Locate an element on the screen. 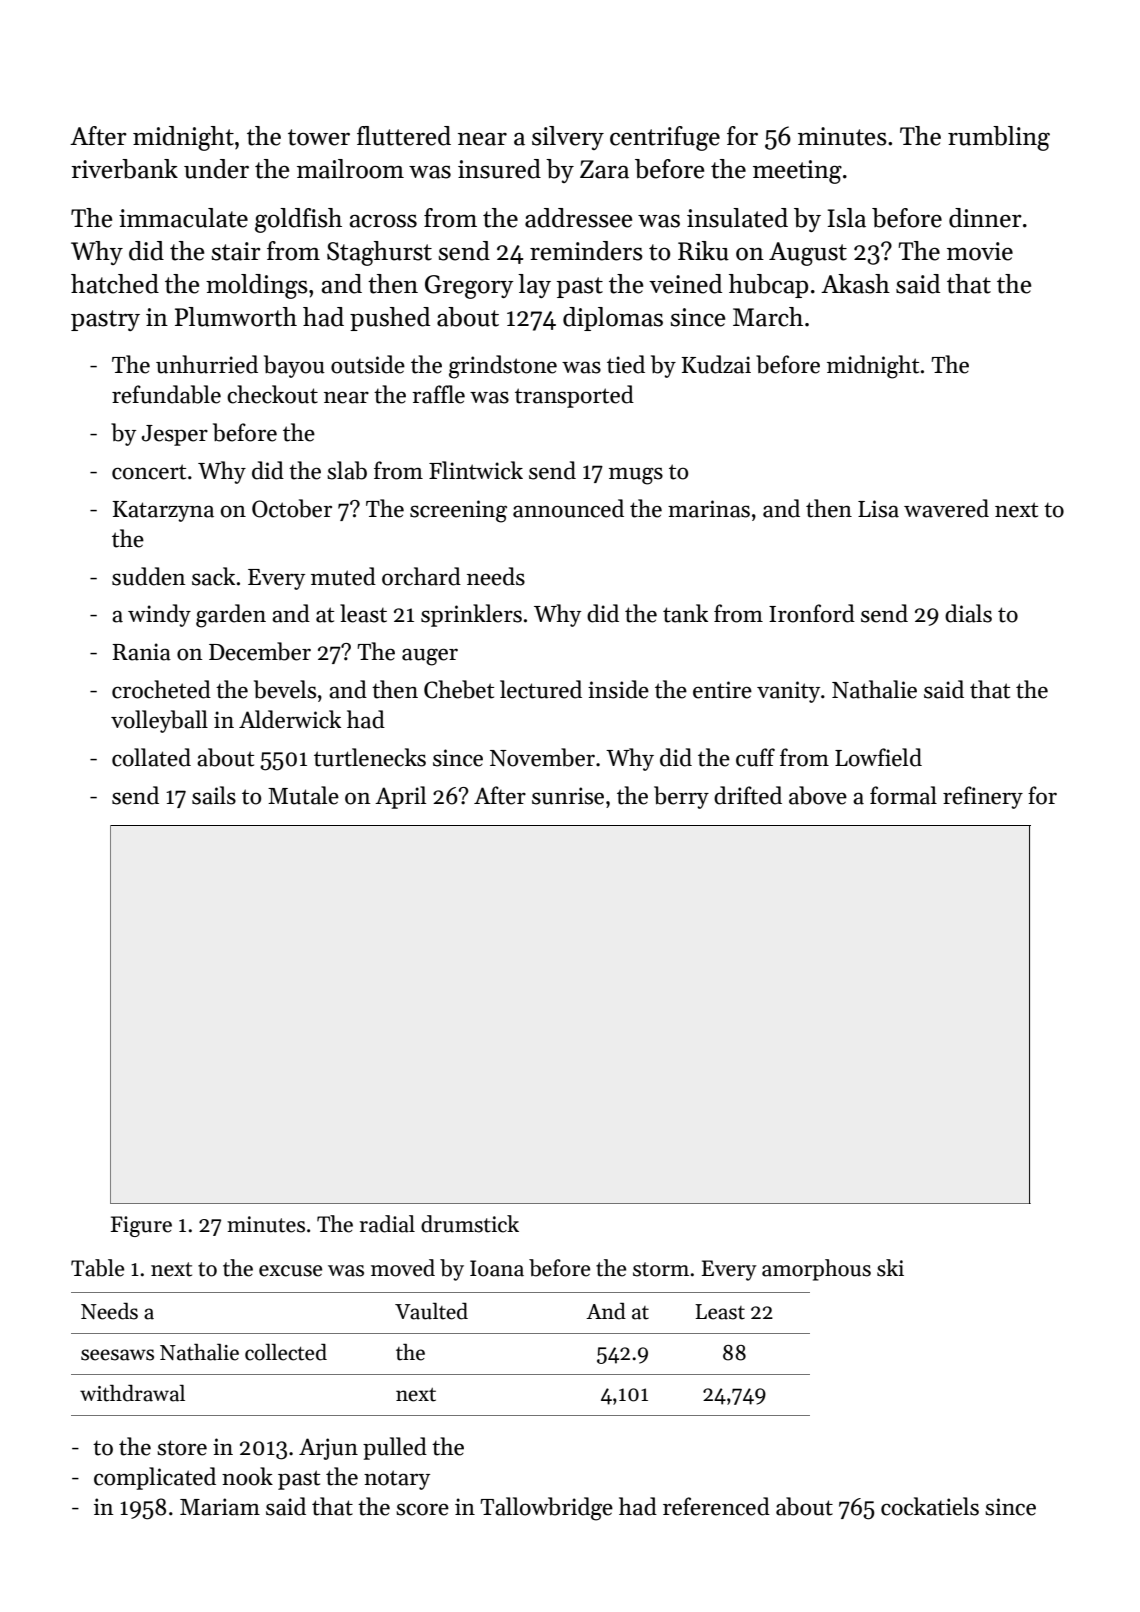  drumstick is located at coordinates (470, 1224).
